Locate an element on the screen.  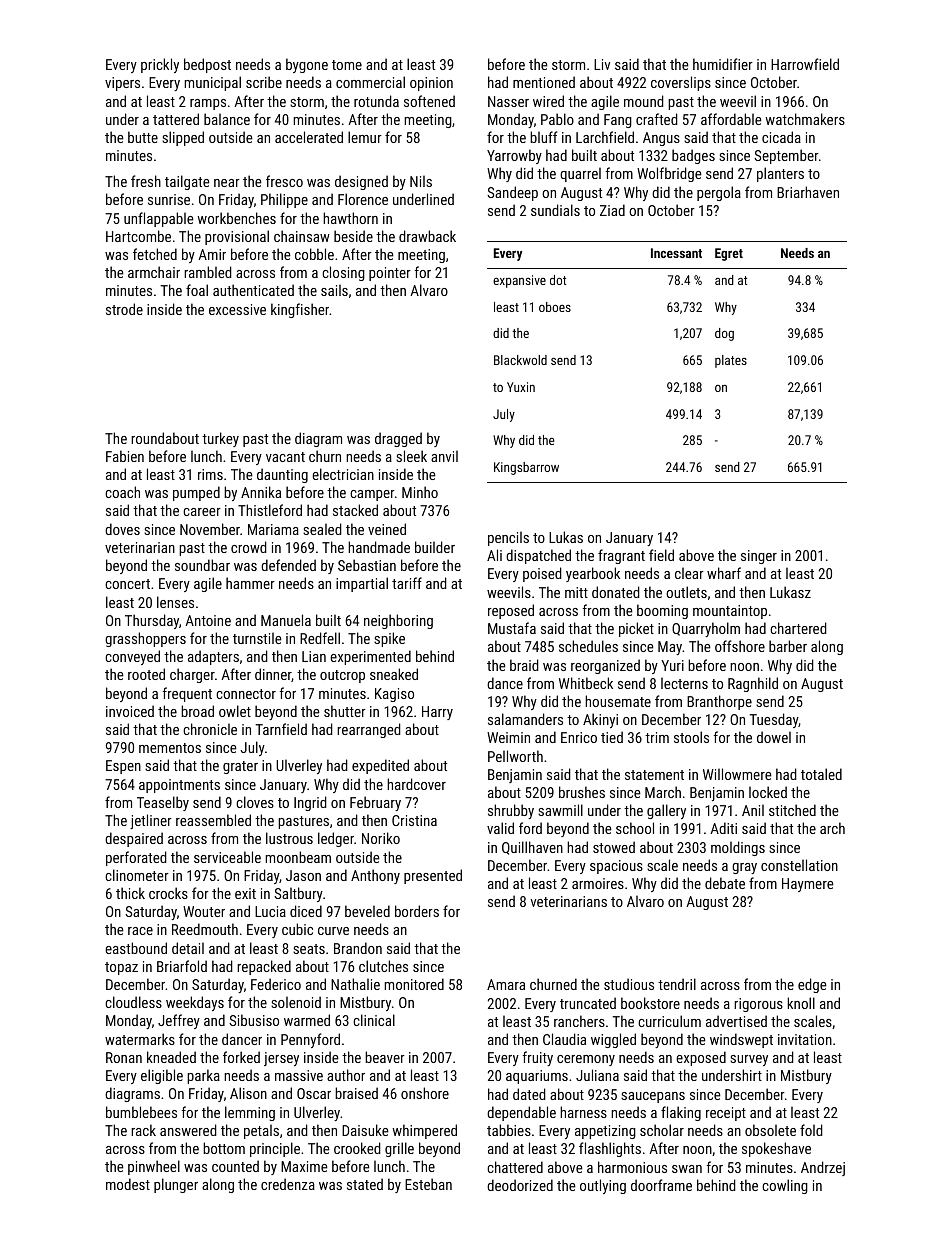
charger is located at coordinates (192, 675).
